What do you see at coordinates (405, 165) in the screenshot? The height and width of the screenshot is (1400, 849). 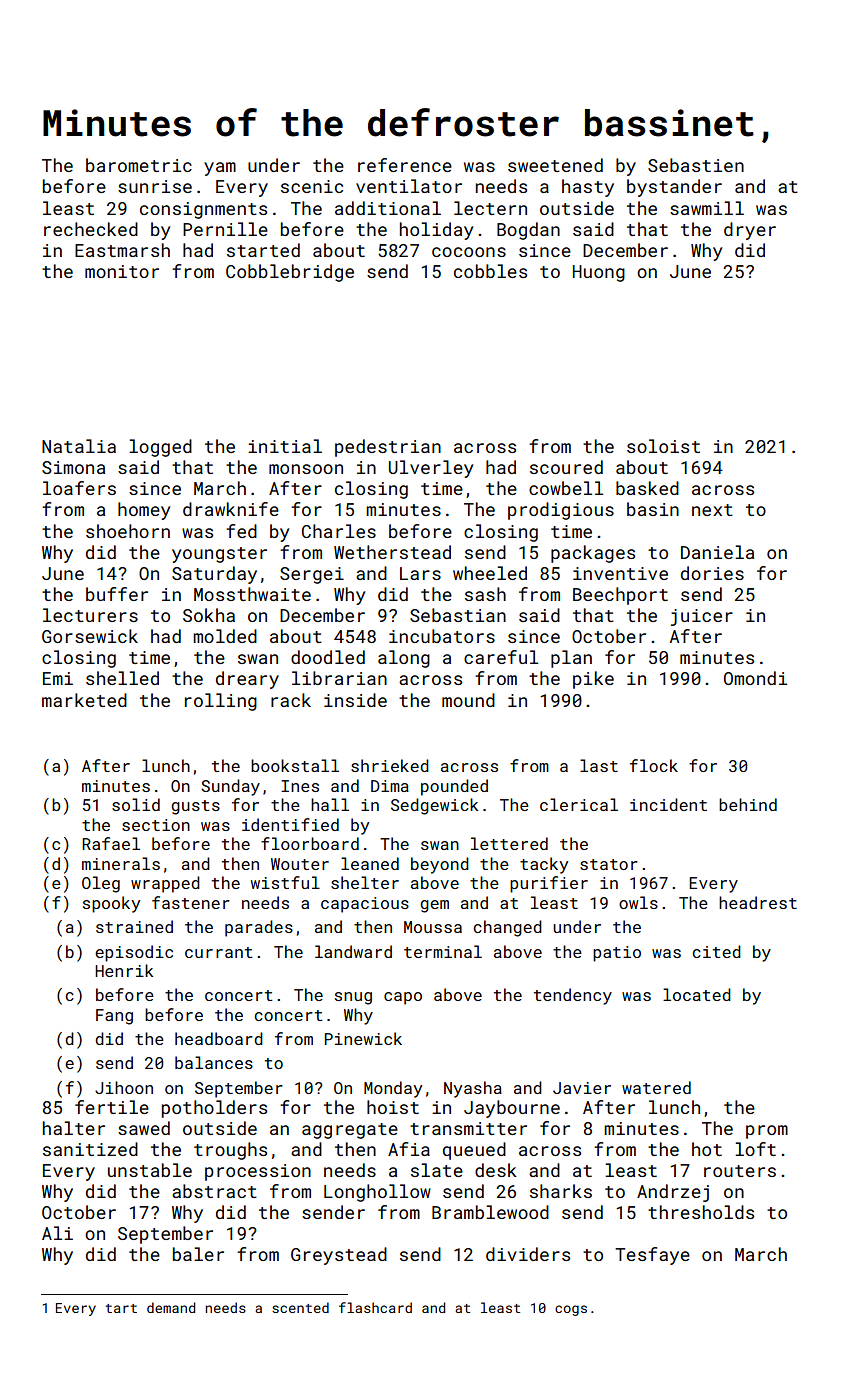 I see `reference` at bounding box center [405, 165].
